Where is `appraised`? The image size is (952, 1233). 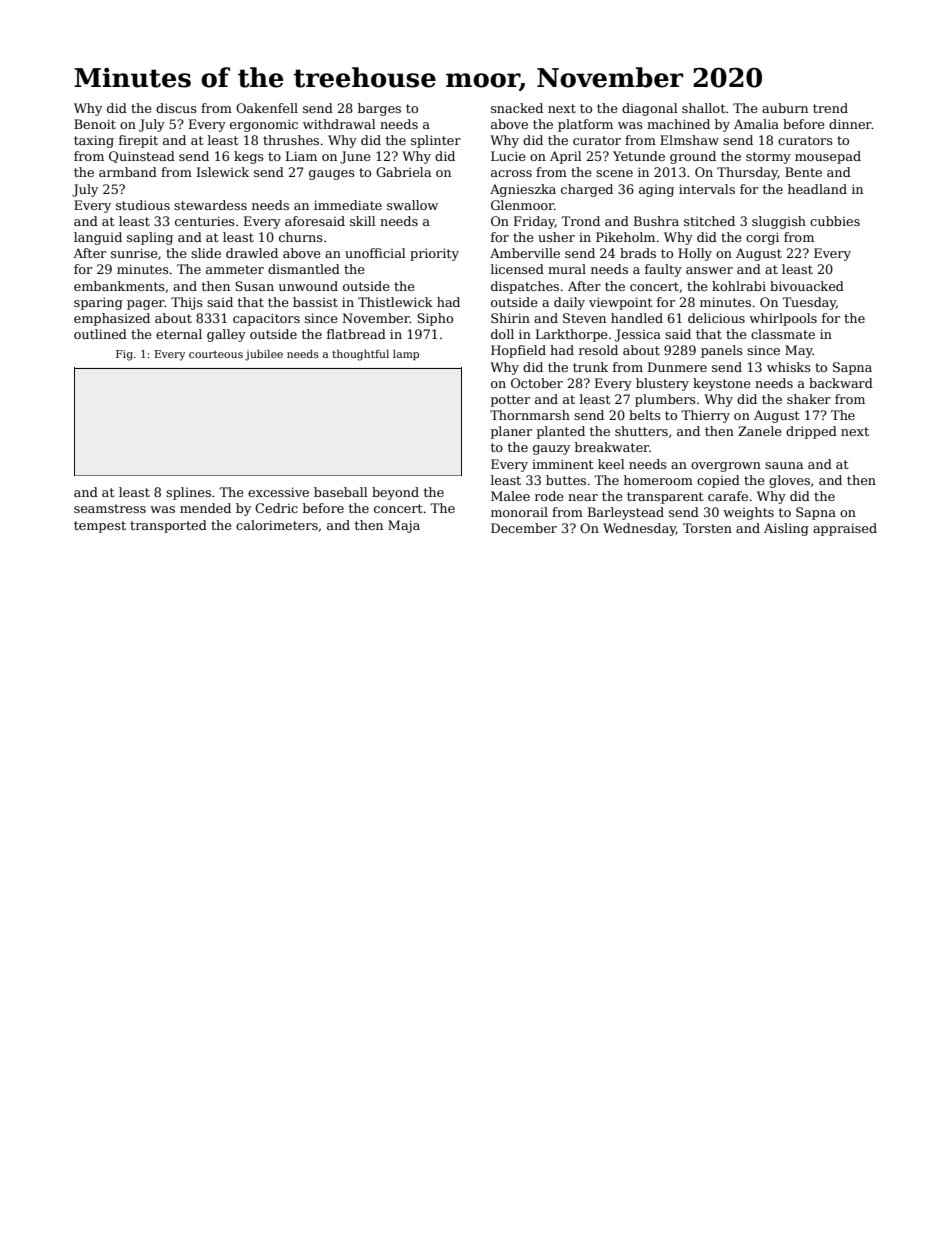 appraised is located at coordinates (845, 529).
